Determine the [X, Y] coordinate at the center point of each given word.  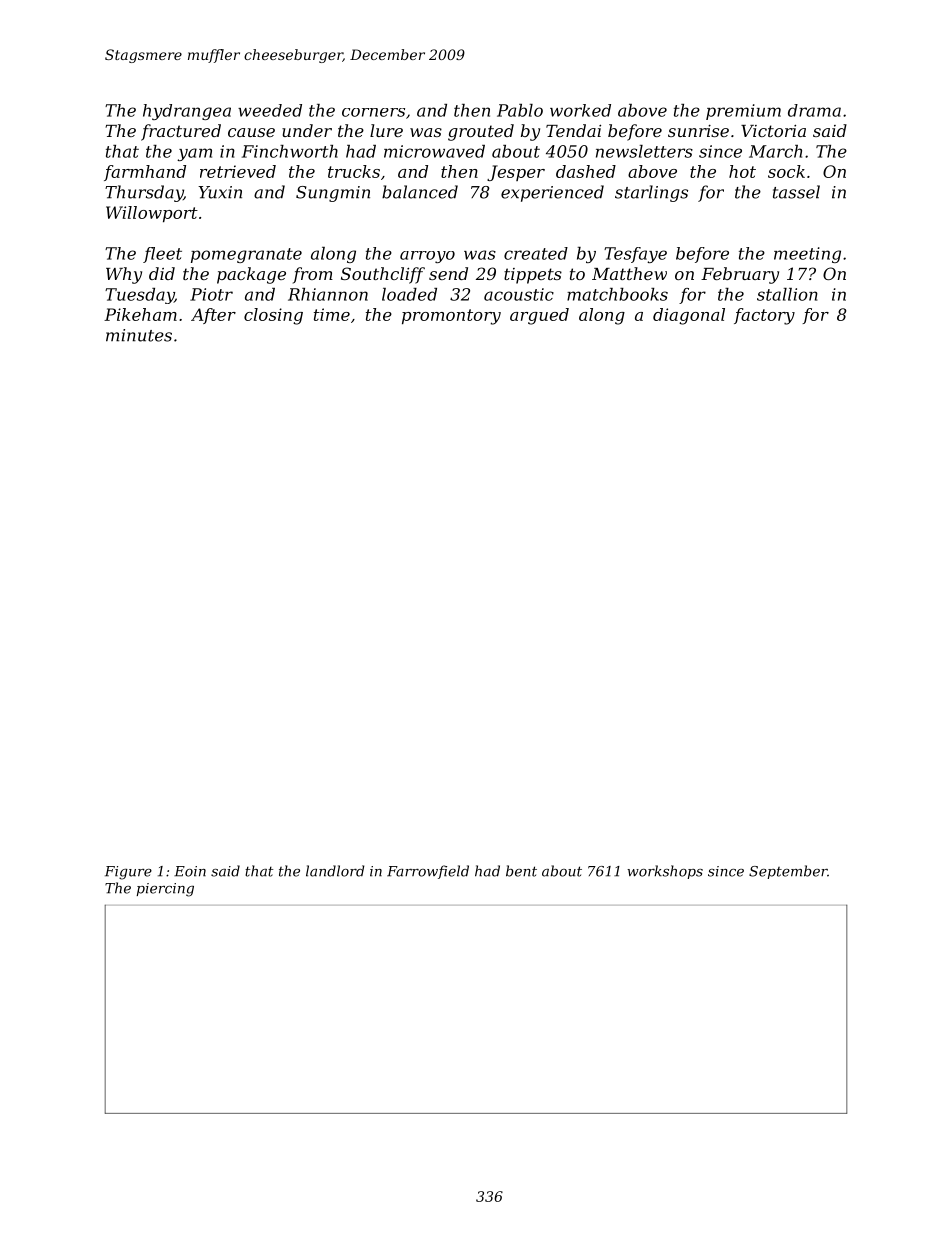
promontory [451, 317]
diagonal [689, 316]
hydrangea [187, 112]
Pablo [520, 110]
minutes [139, 335]
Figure [128, 873]
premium [743, 112]
